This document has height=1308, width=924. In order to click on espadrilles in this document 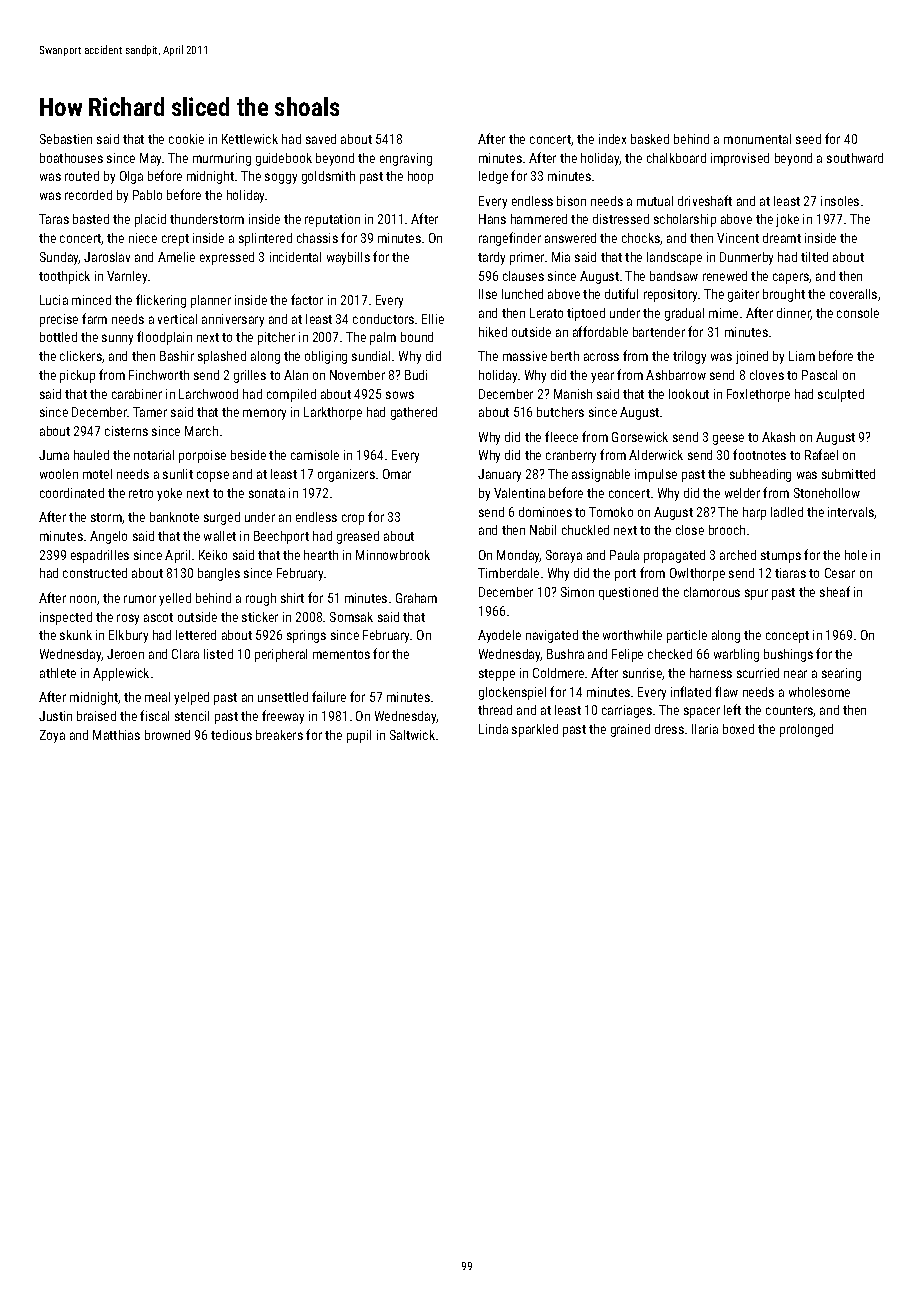, I will do `click(100, 556)`.
